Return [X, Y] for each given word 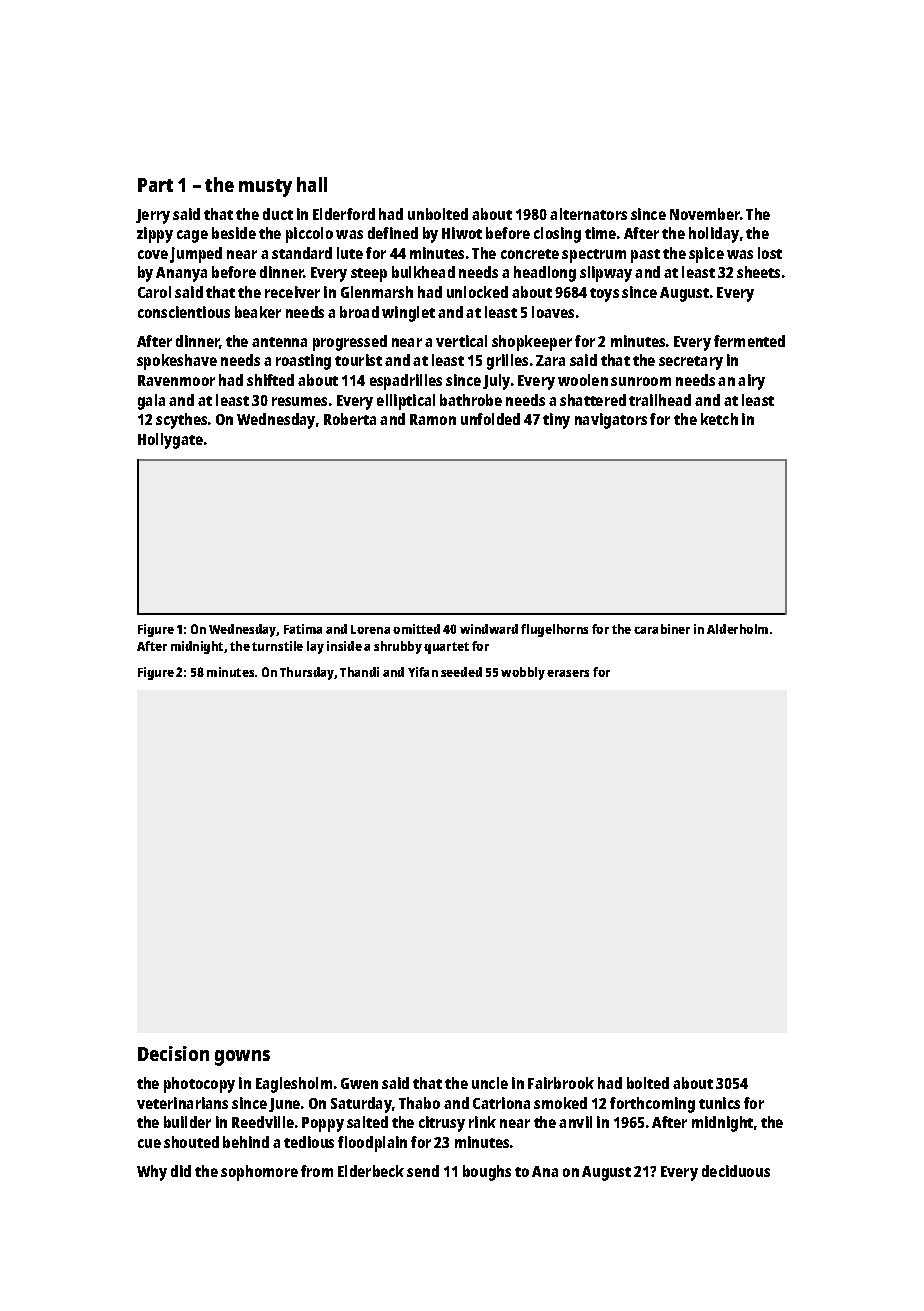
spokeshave [177, 362]
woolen [583, 380]
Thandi [359, 672]
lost [770, 253]
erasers [568, 673]
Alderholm [737, 629]
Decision [173, 1053]
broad [359, 312]
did [181, 1171]
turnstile [277, 646]
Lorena [370, 629]
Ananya [181, 274]
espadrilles [406, 382]
